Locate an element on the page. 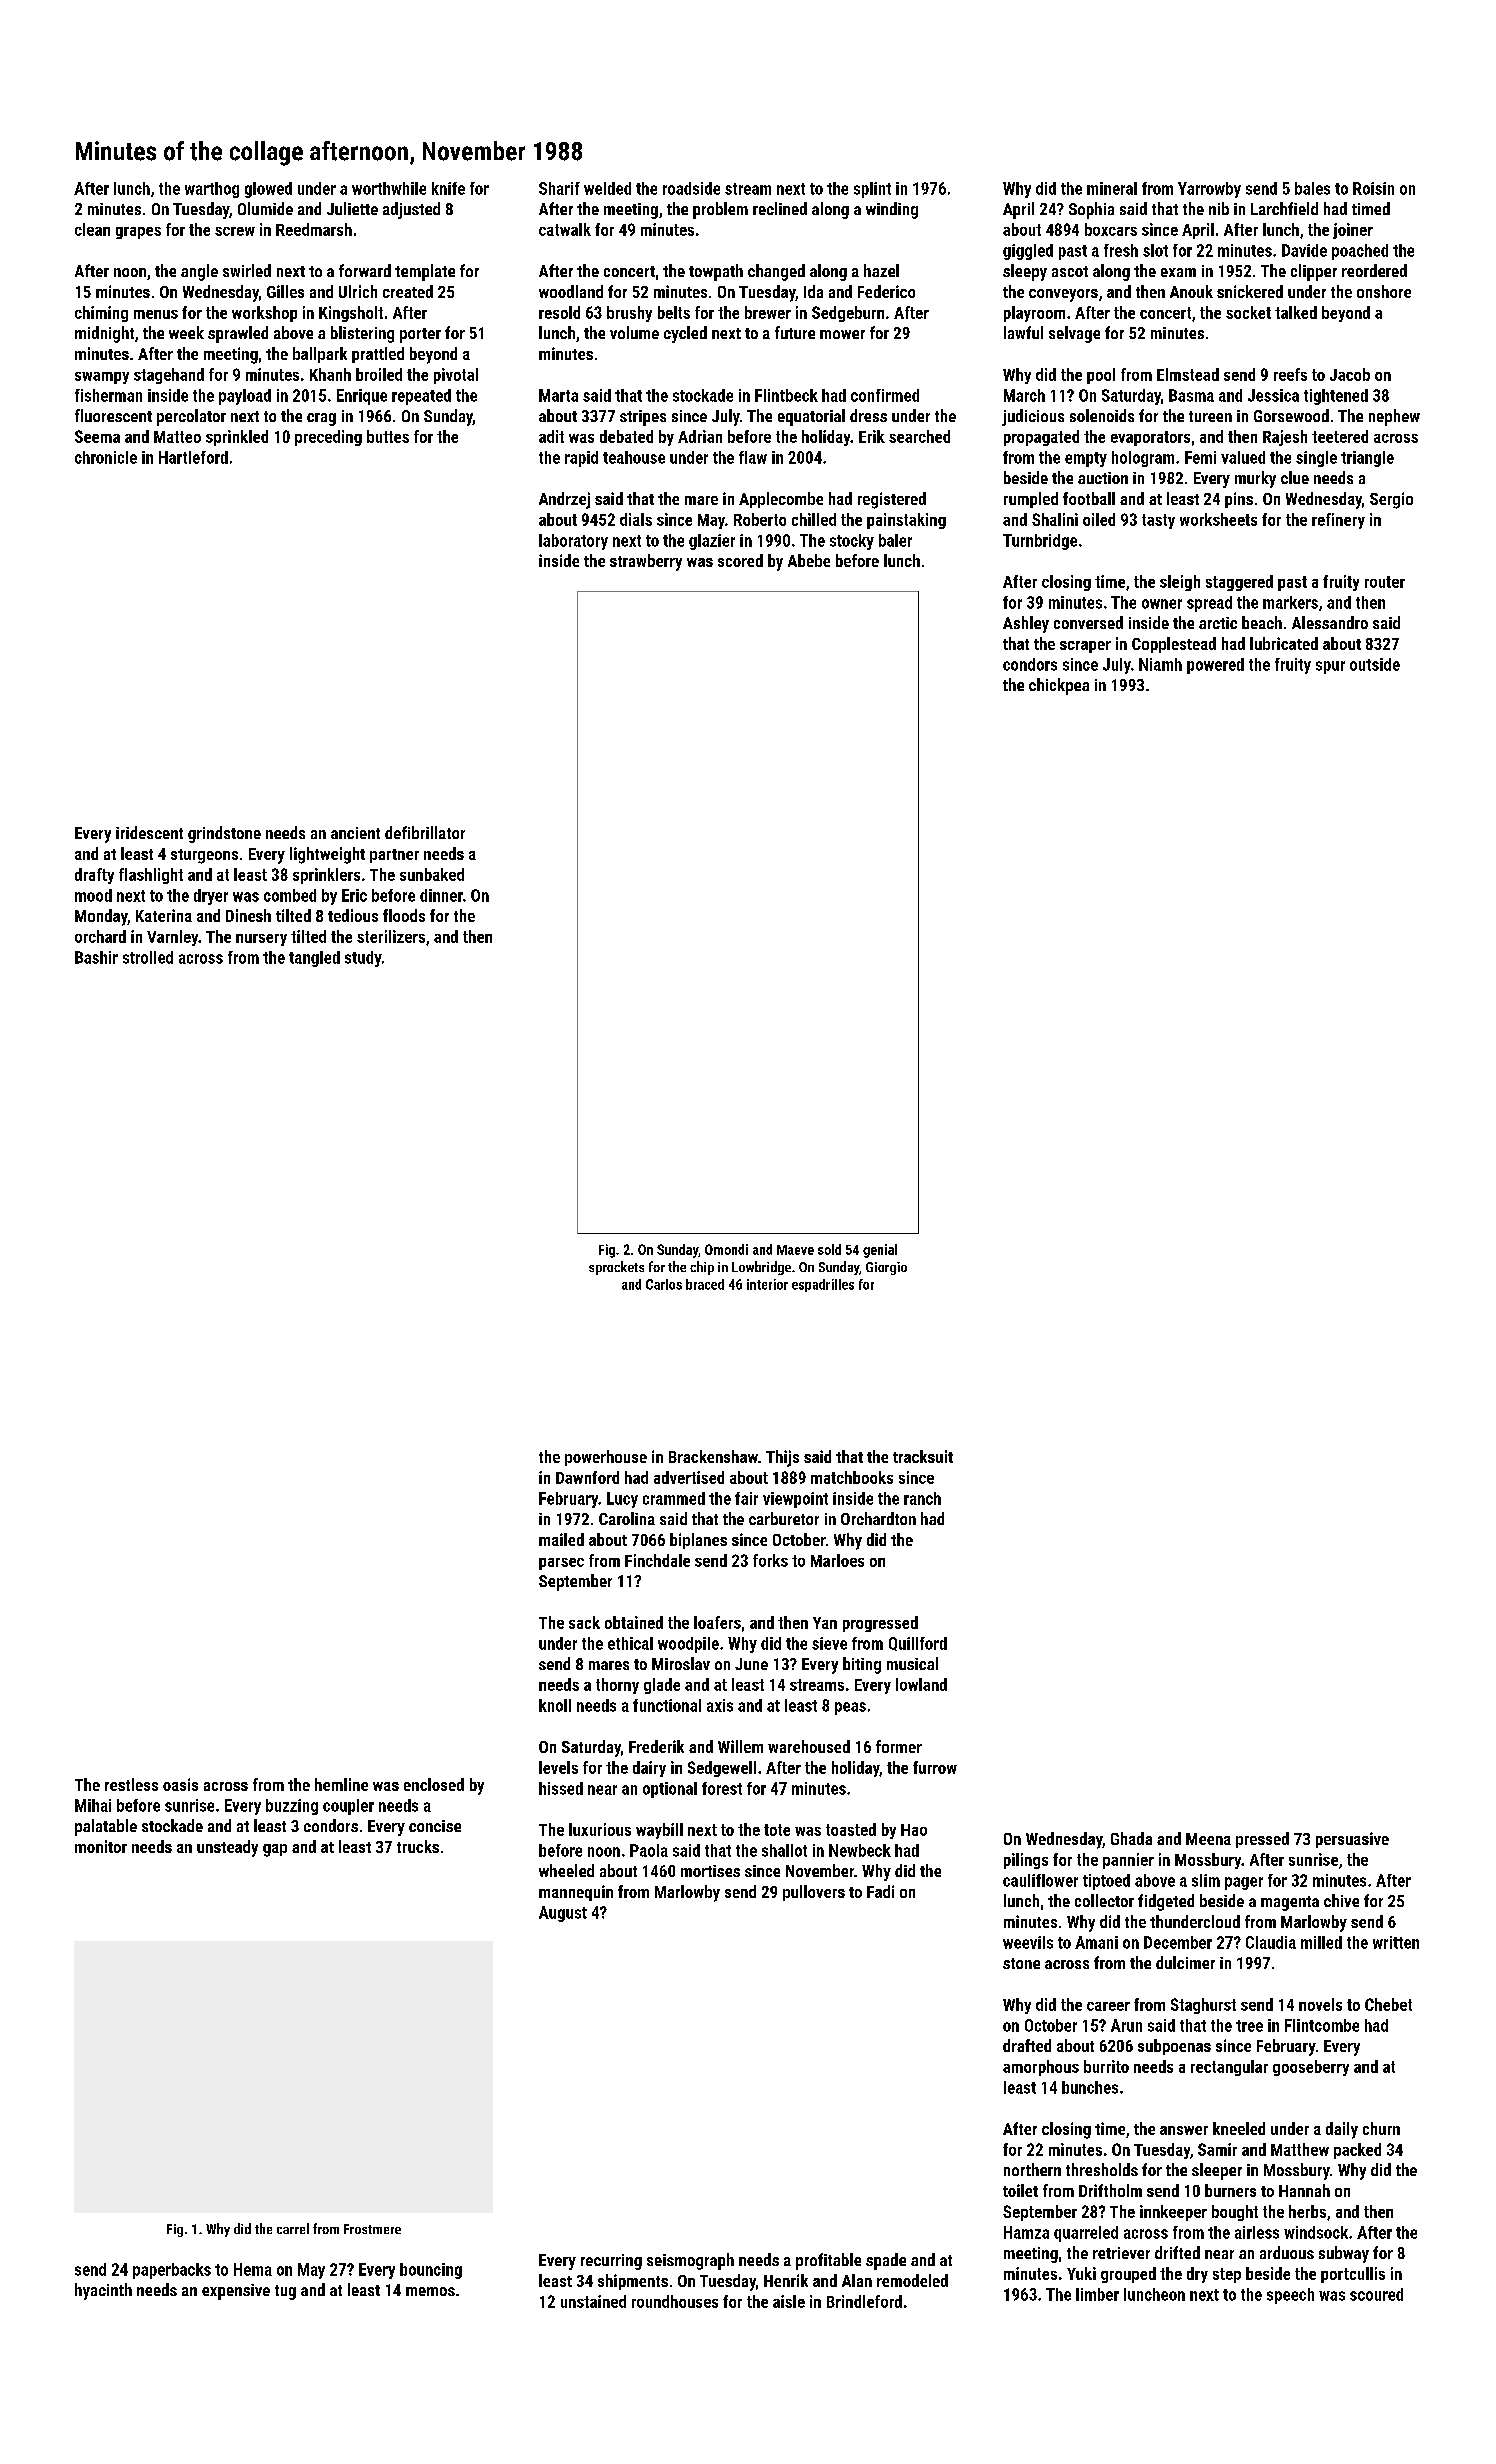  bales is located at coordinates (1312, 188).
